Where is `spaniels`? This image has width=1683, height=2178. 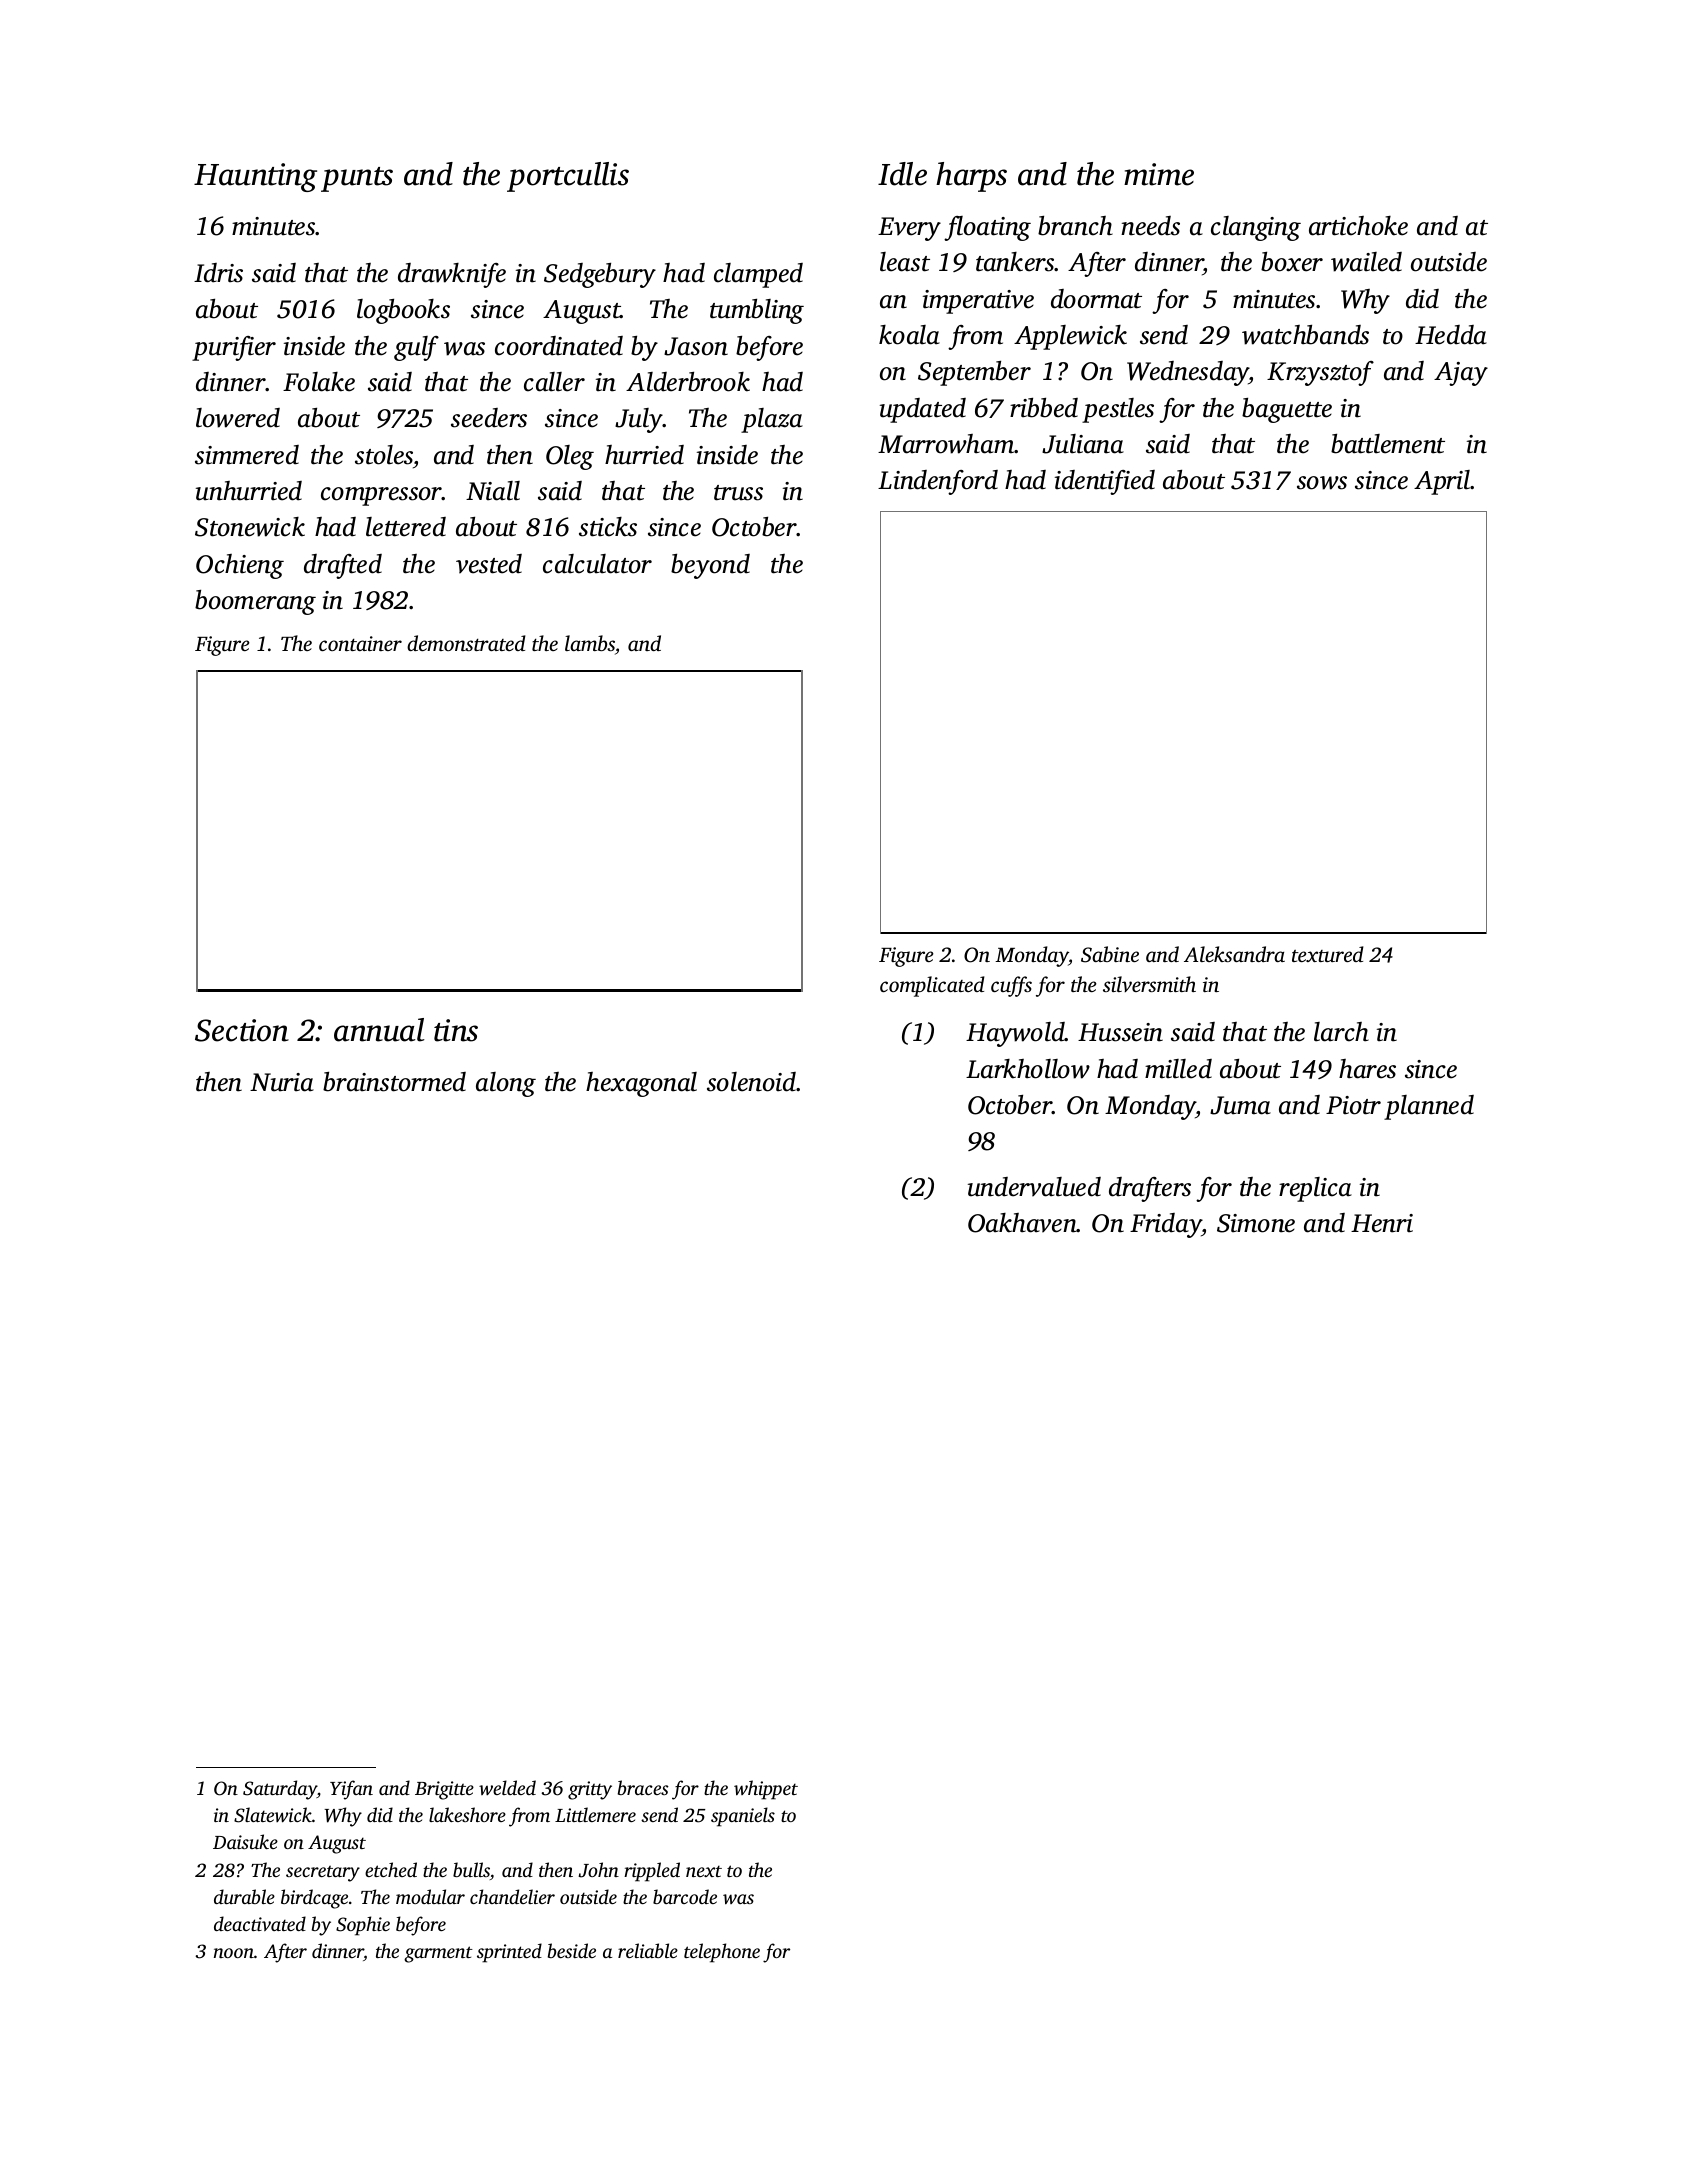
spaniels is located at coordinates (743, 1817).
